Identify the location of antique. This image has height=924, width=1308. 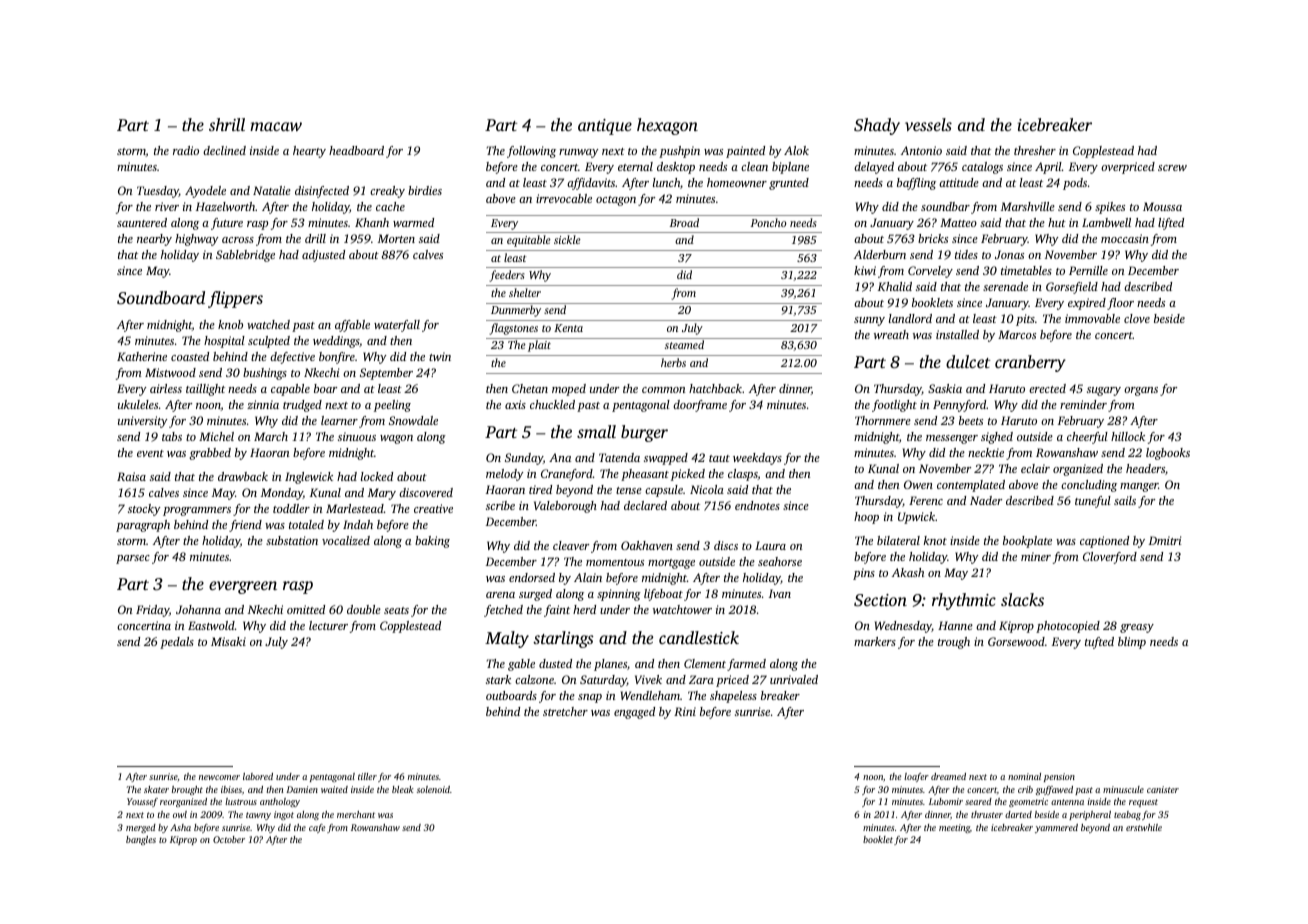
(605, 127).
